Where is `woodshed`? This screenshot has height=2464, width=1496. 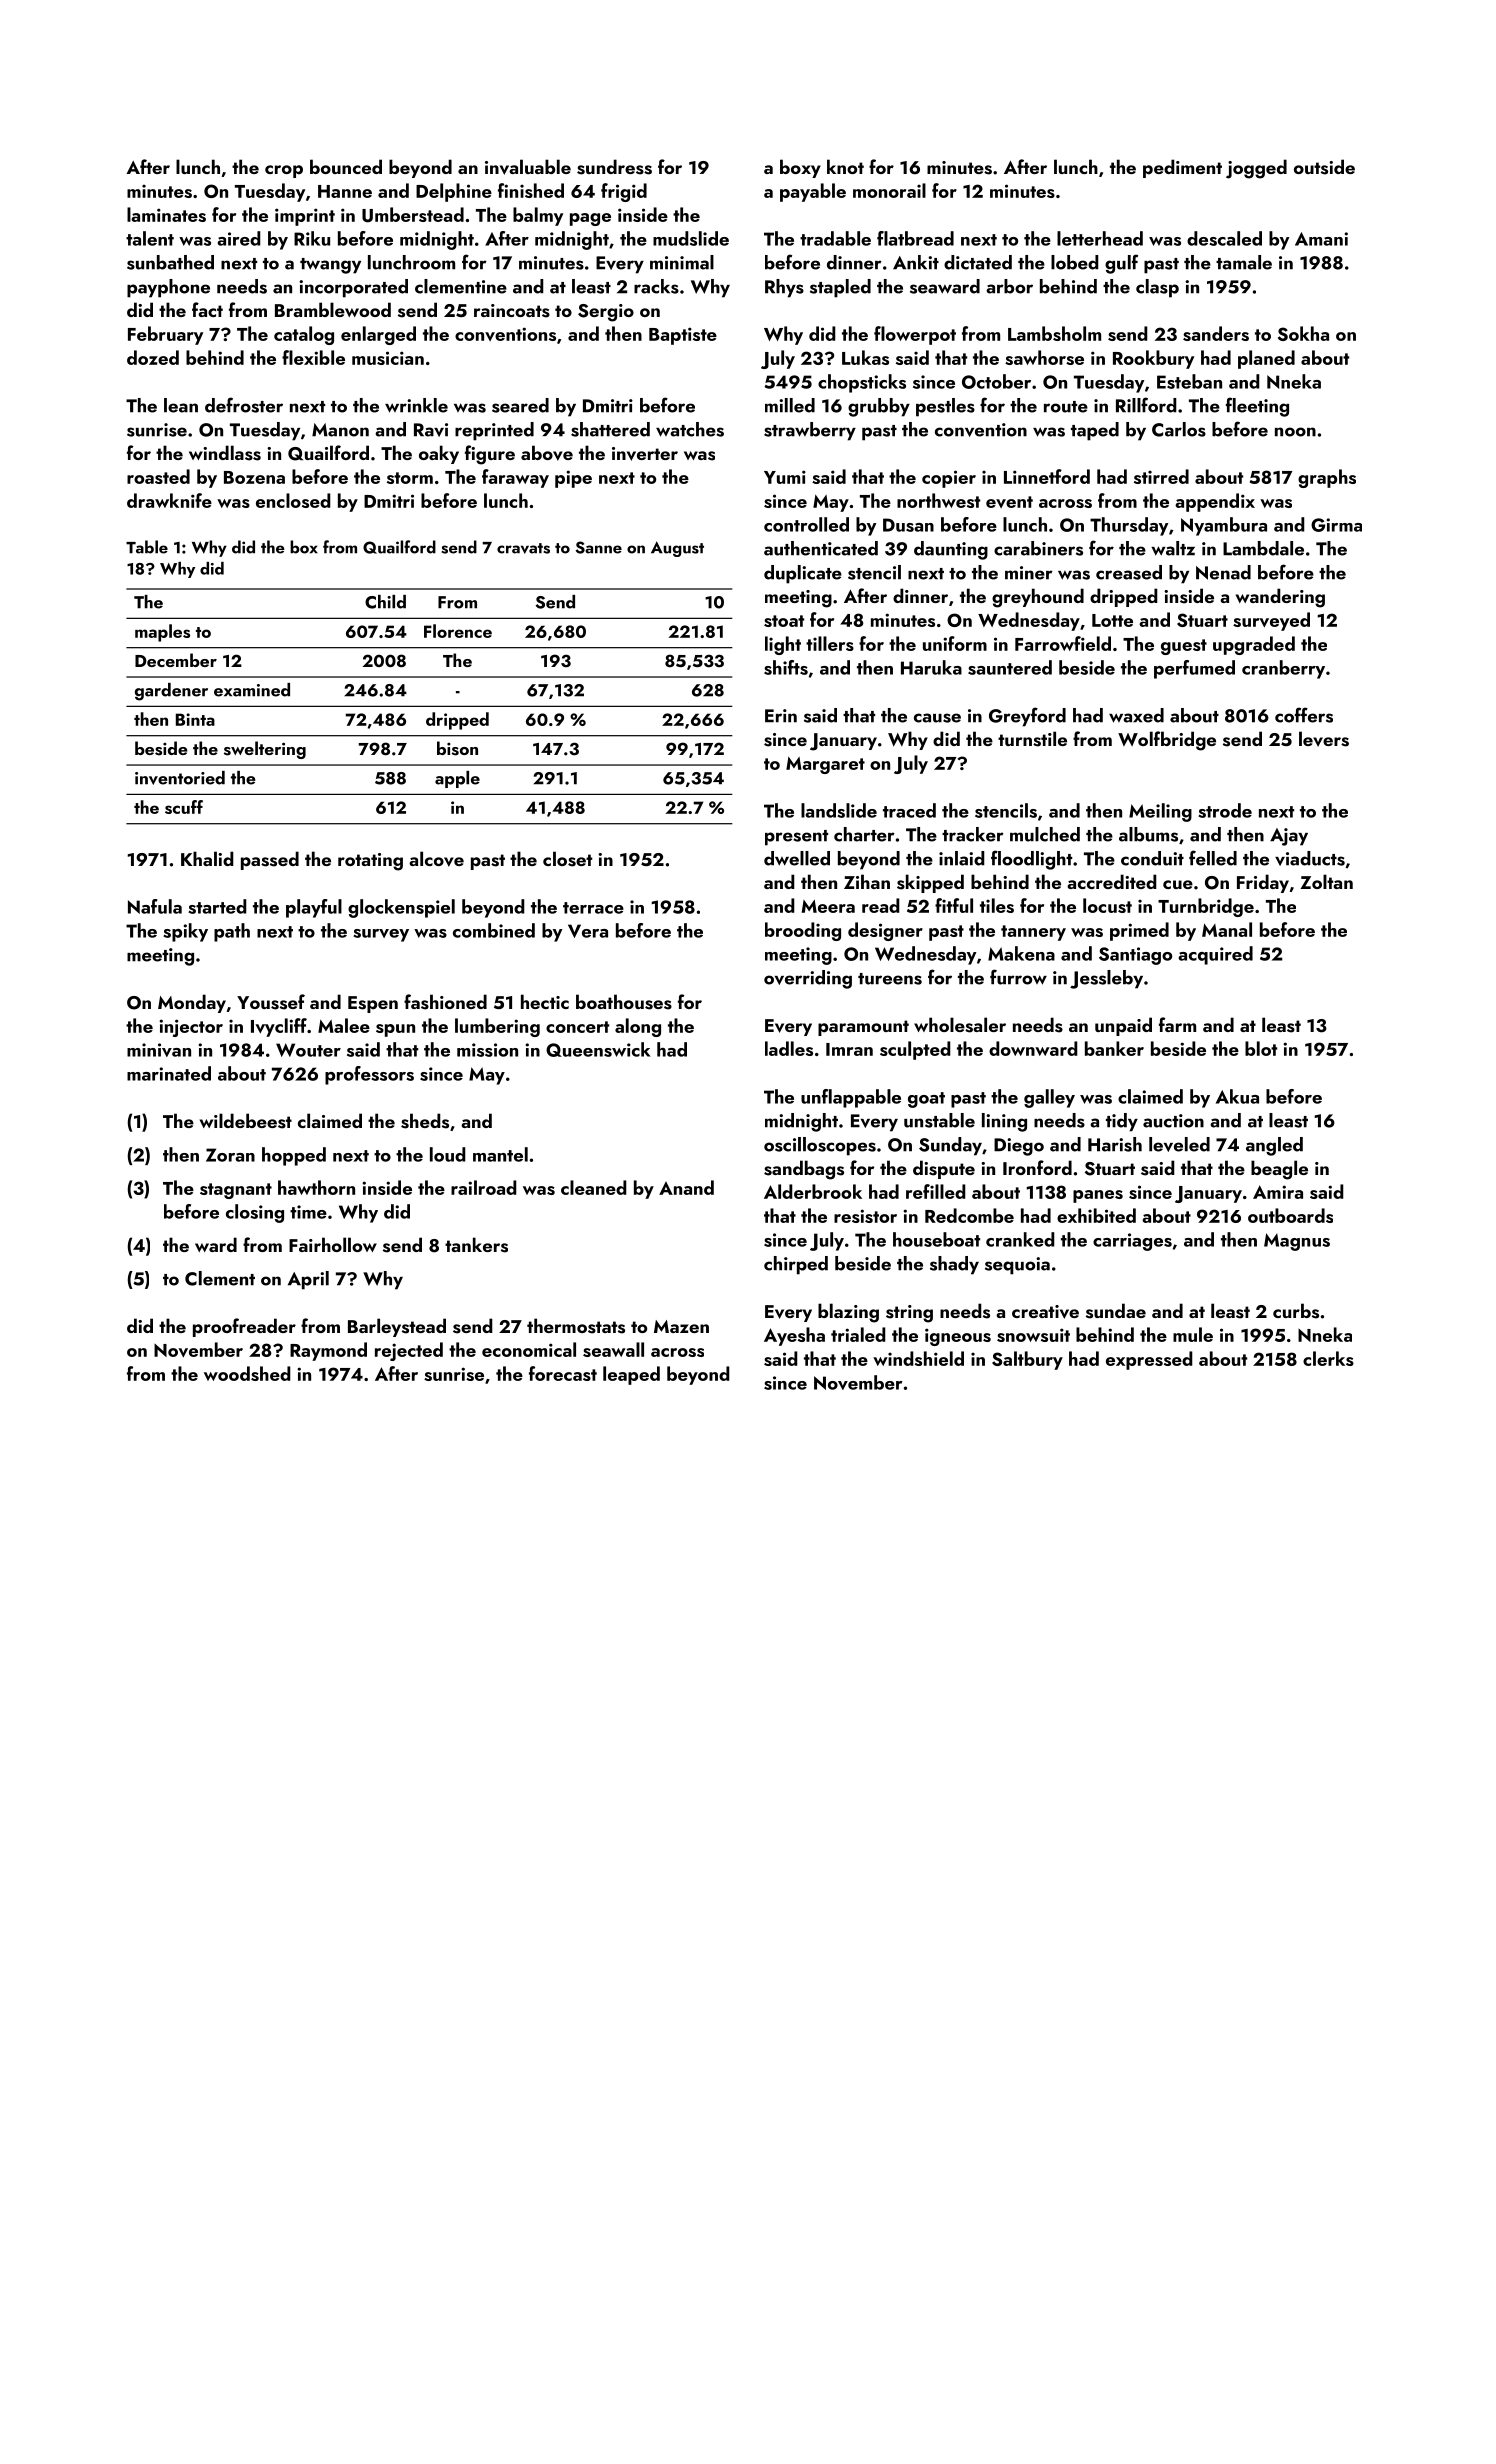
woodshed is located at coordinates (247, 1373).
